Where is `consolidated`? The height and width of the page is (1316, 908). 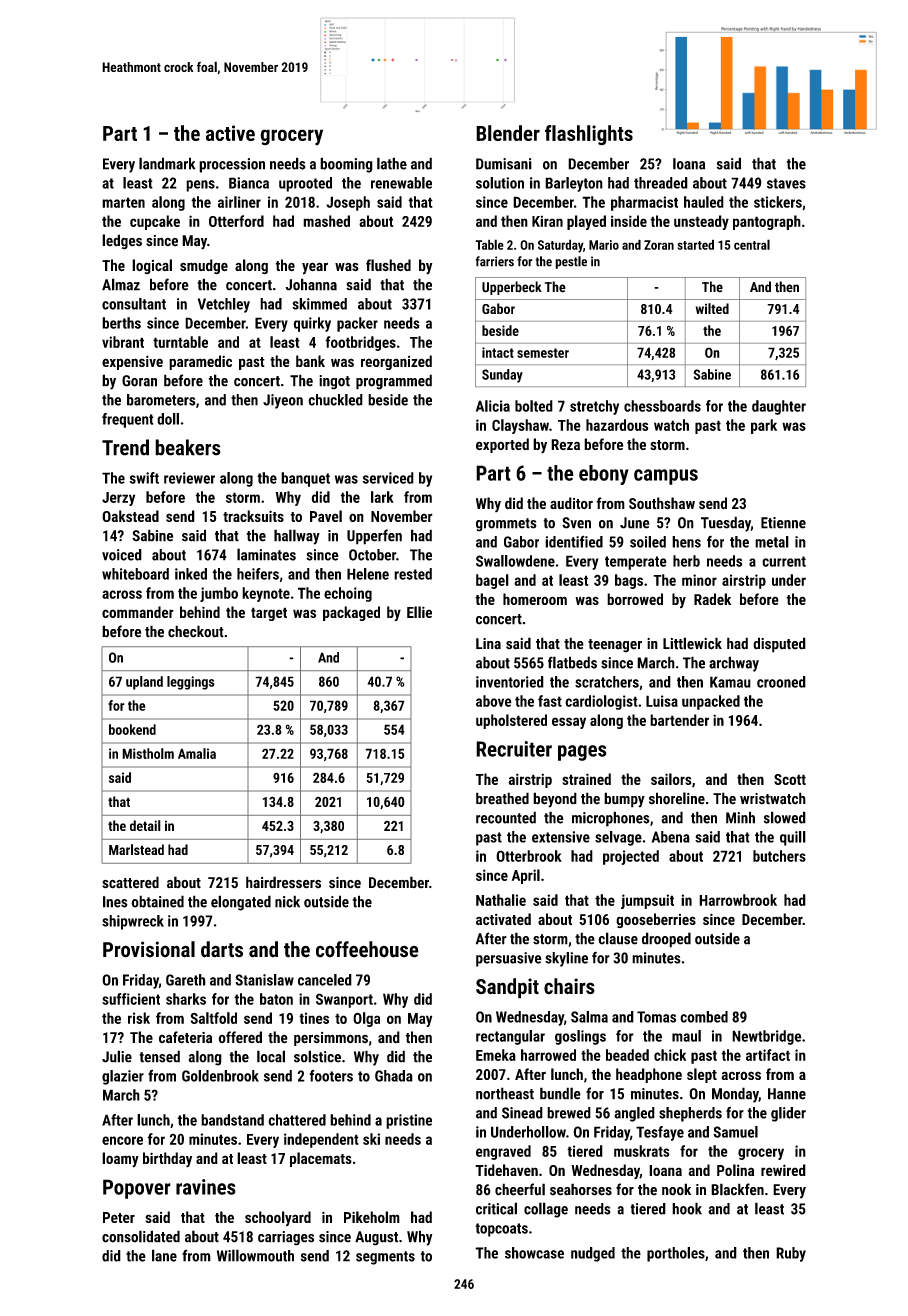
consolidated is located at coordinates (141, 1236).
